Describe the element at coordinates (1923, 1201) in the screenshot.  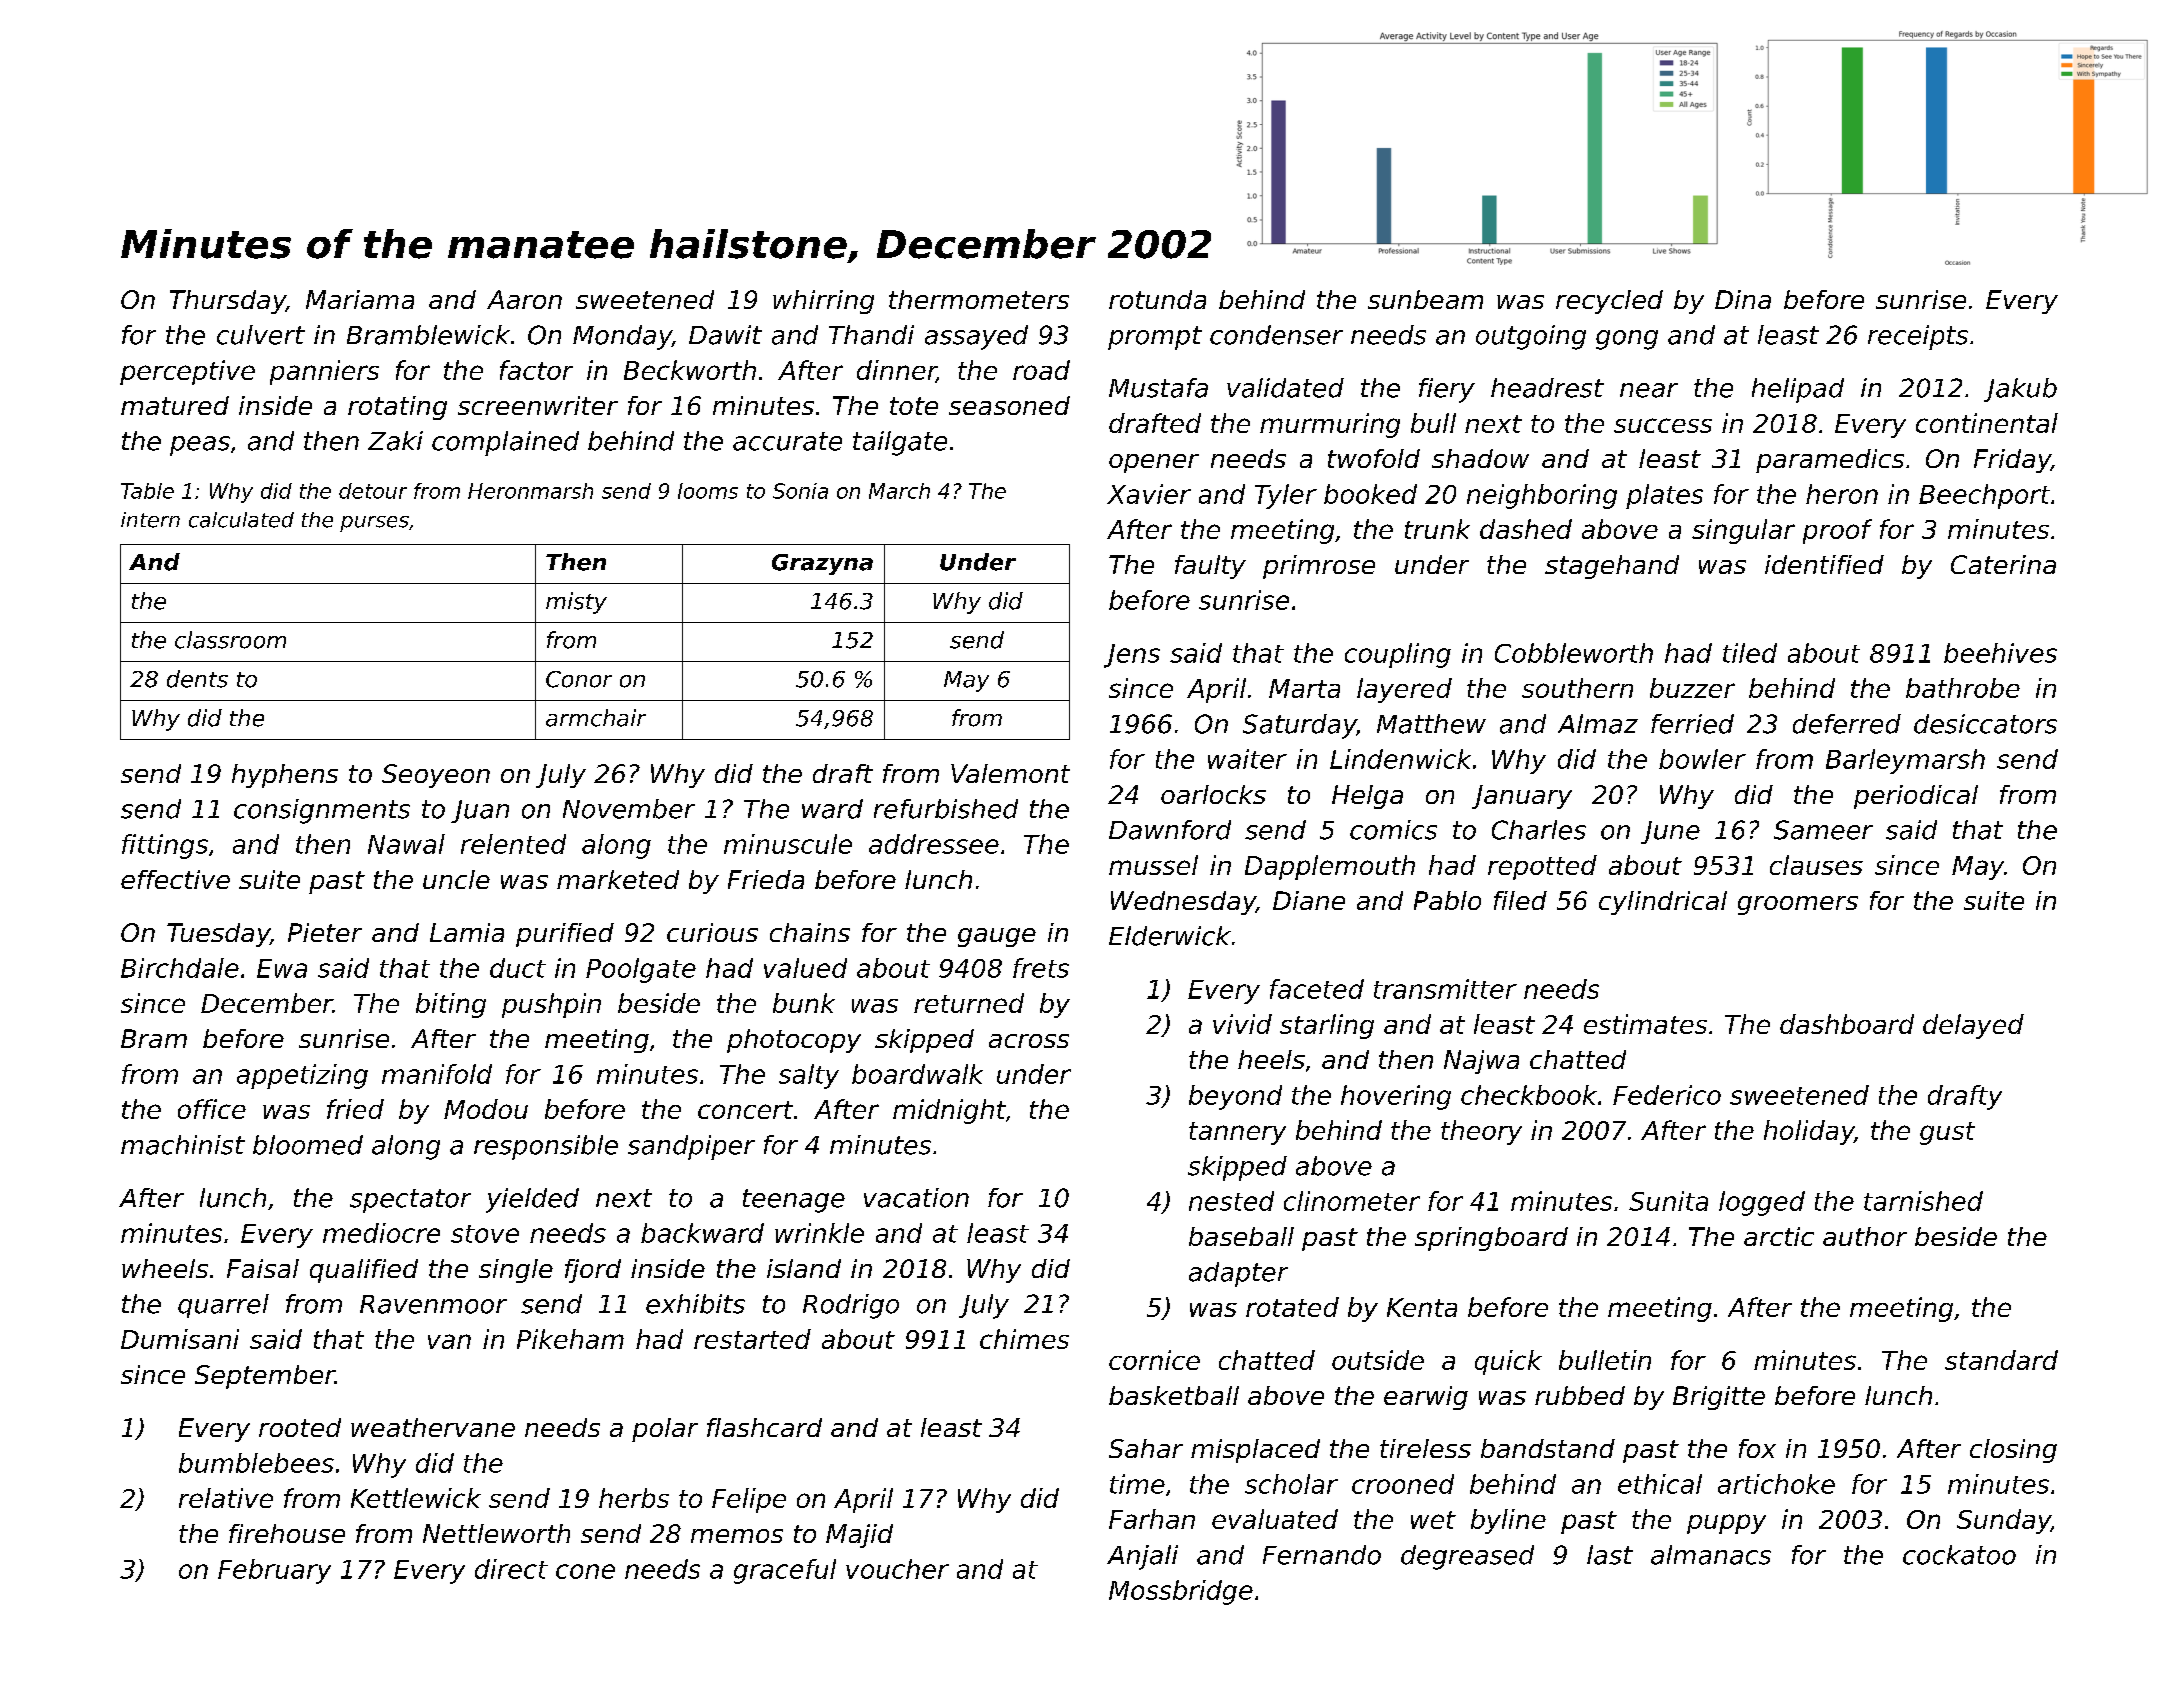
I see `tarnished` at that location.
